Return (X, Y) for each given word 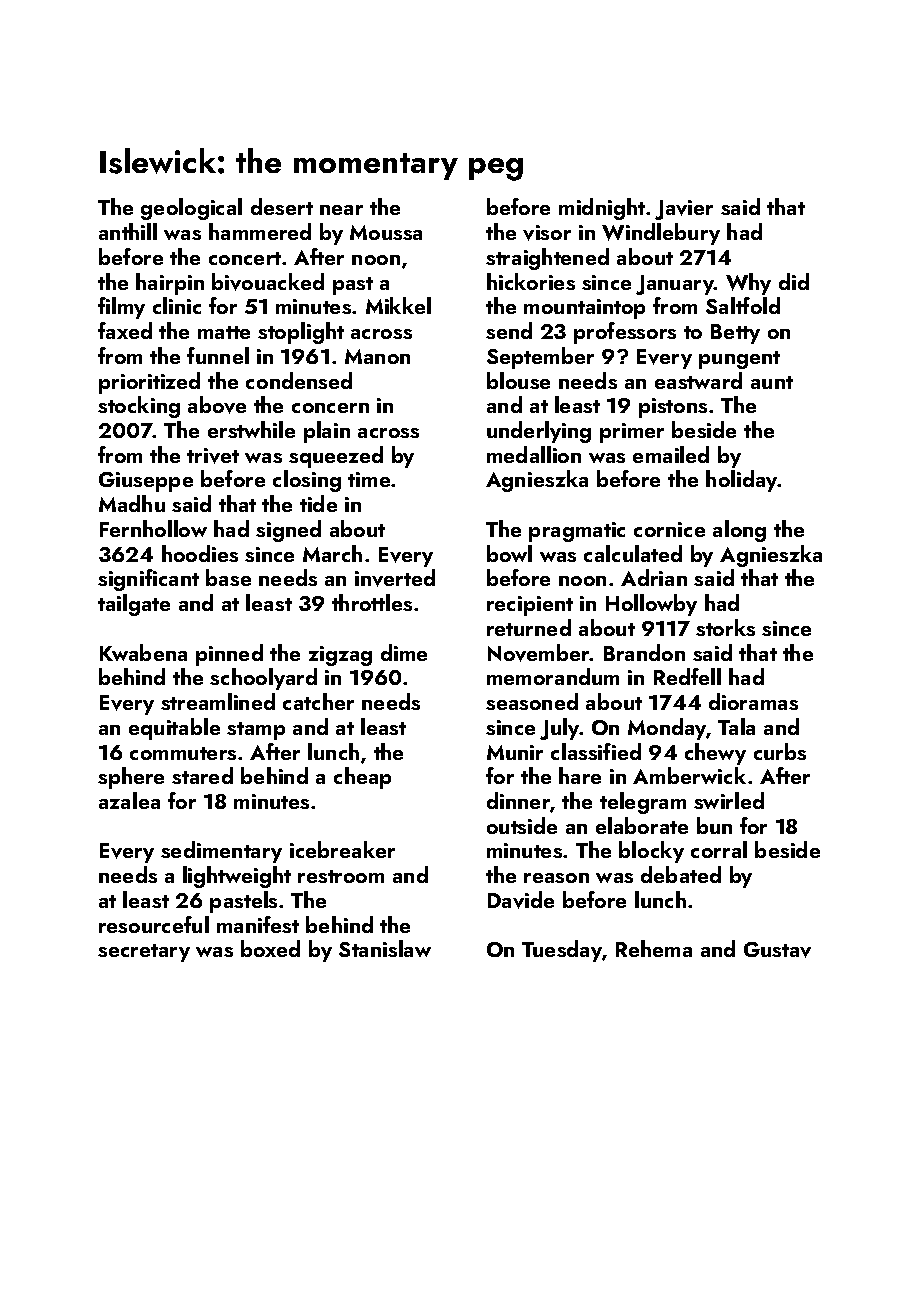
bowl (509, 553)
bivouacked (268, 282)
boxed (270, 948)
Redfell (687, 676)
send (509, 330)
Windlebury (661, 234)
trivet (213, 456)
